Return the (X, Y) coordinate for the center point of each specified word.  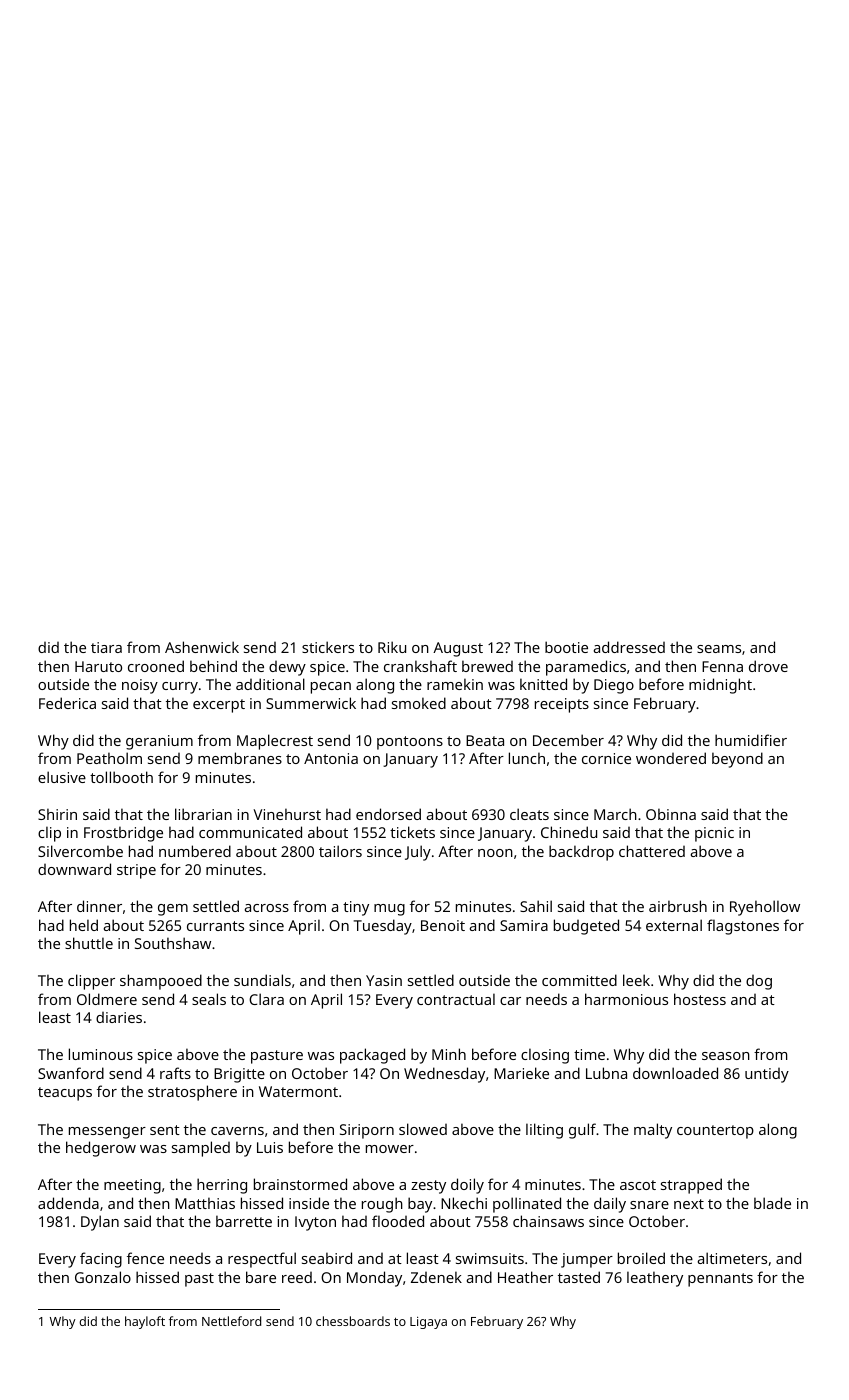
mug (389, 910)
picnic (714, 834)
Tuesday (383, 927)
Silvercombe (80, 851)
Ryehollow (765, 908)
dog (759, 982)
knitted (543, 684)
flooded (398, 1221)
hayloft (145, 1322)
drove (768, 666)
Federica (67, 703)
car (510, 1001)
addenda (68, 1203)
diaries (119, 1017)
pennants (720, 1280)
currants (215, 926)
